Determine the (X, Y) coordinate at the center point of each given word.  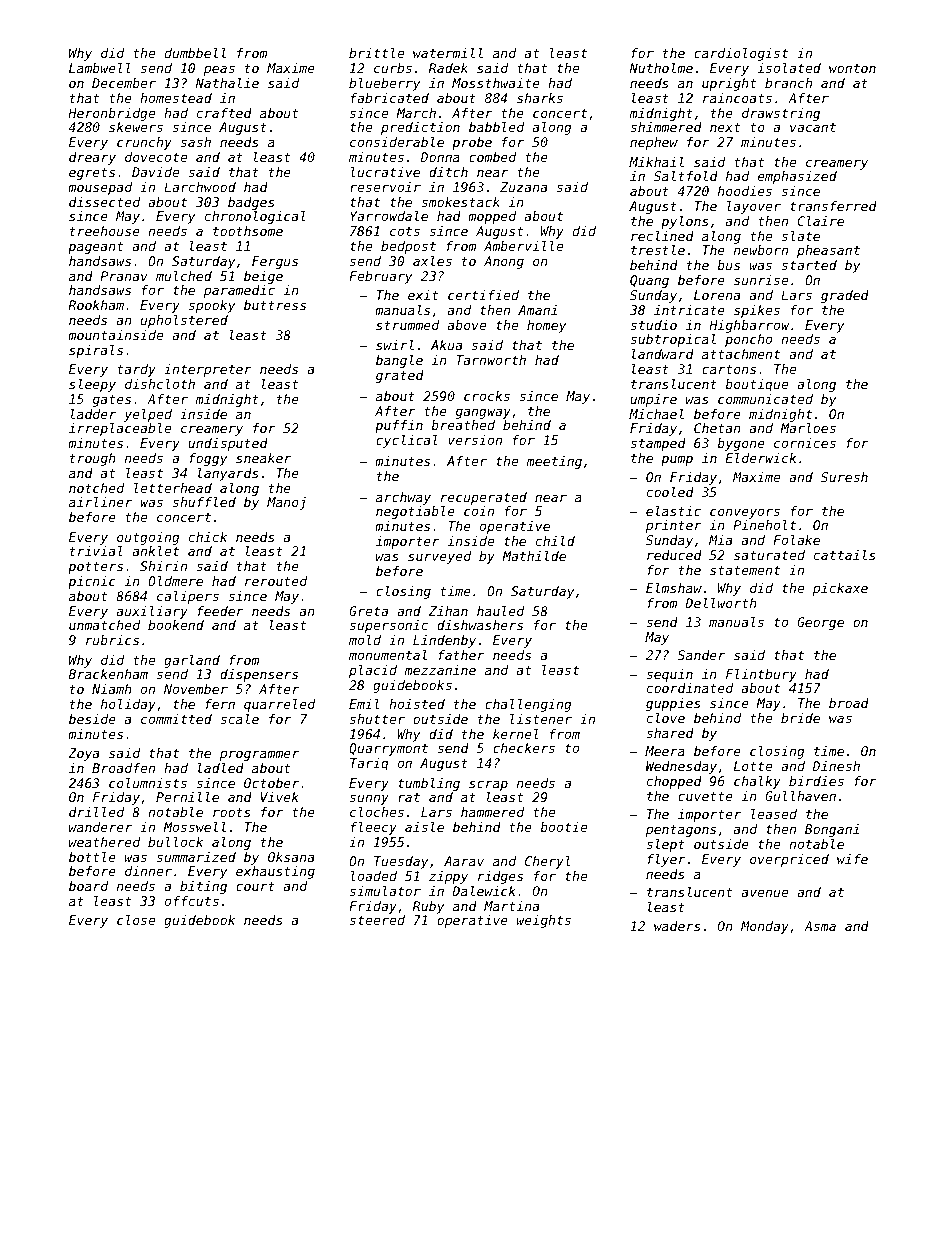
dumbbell (195, 53)
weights (544, 921)
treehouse (105, 231)
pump (677, 460)
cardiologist (741, 54)
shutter (377, 719)
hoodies (745, 191)
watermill (448, 53)
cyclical (407, 441)
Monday (765, 927)
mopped (492, 217)
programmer (259, 755)
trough (93, 459)
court (255, 886)
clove (666, 718)
